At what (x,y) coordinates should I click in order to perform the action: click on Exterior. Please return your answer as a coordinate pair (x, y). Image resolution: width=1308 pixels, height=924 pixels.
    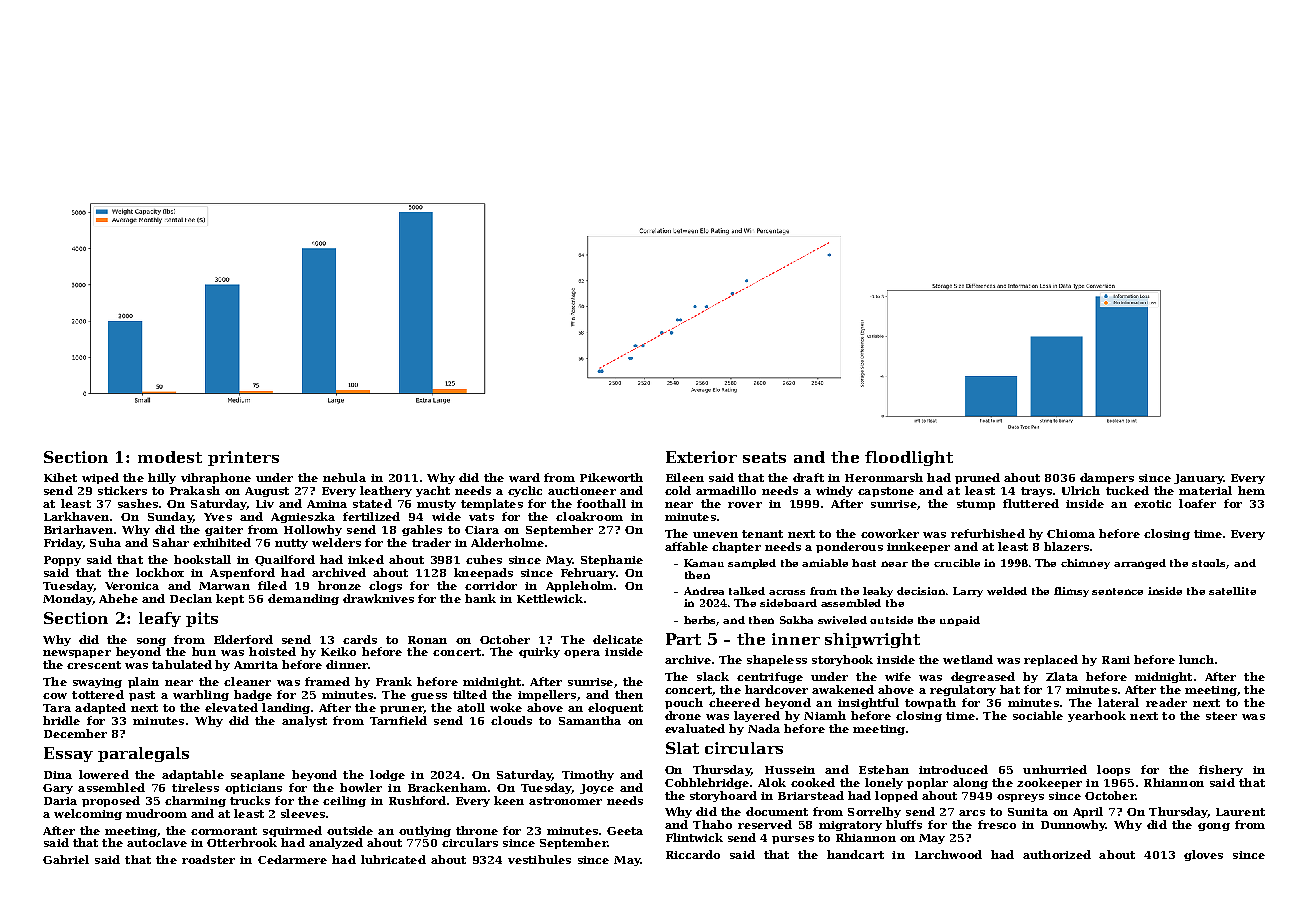
    Looking at the image, I should click on (701, 457).
